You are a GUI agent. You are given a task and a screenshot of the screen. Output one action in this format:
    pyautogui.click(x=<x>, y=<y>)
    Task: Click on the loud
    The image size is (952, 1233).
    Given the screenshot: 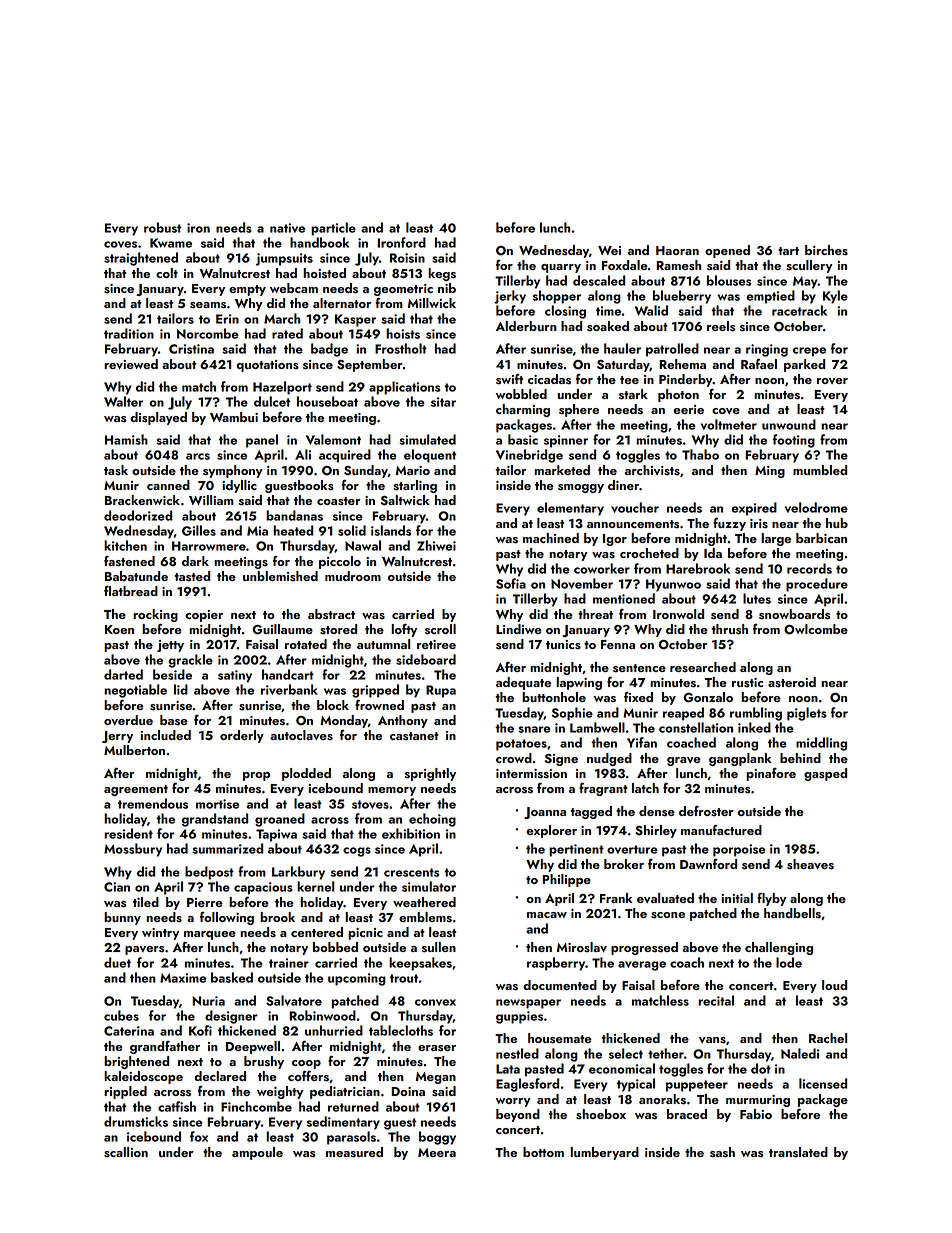 What is the action you would take?
    pyautogui.click(x=834, y=985)
